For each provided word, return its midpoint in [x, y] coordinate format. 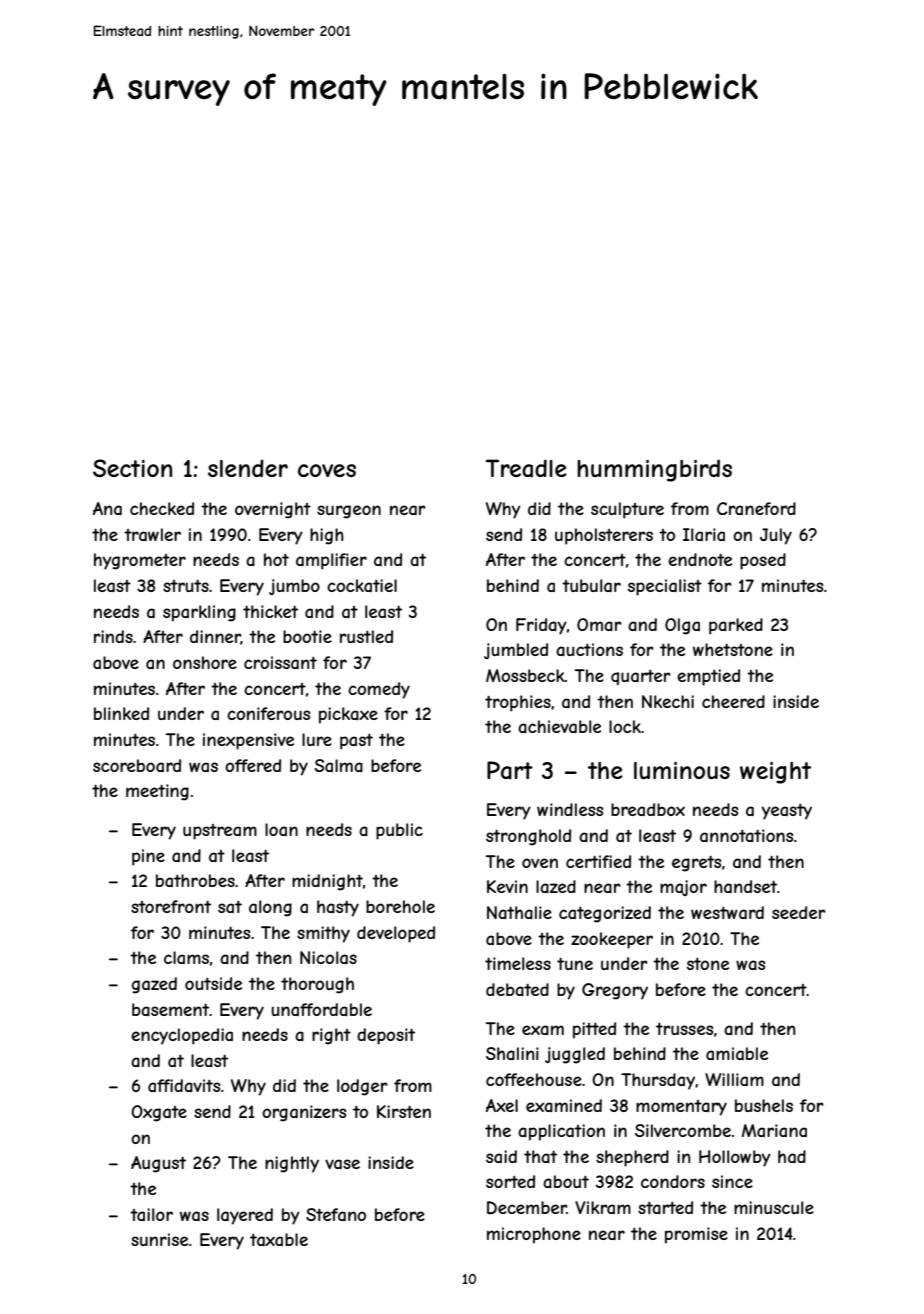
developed [396, 934]
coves [327, 470]
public [399, 831]
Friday [541, 626]
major [683, 888]
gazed [154, 985]
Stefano [336, 1214]
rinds [113, 636]
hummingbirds [654, 470]
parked [736, 626]
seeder [799, 912]
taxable [279, 1239]
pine [148, 857]
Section [132, 468]
